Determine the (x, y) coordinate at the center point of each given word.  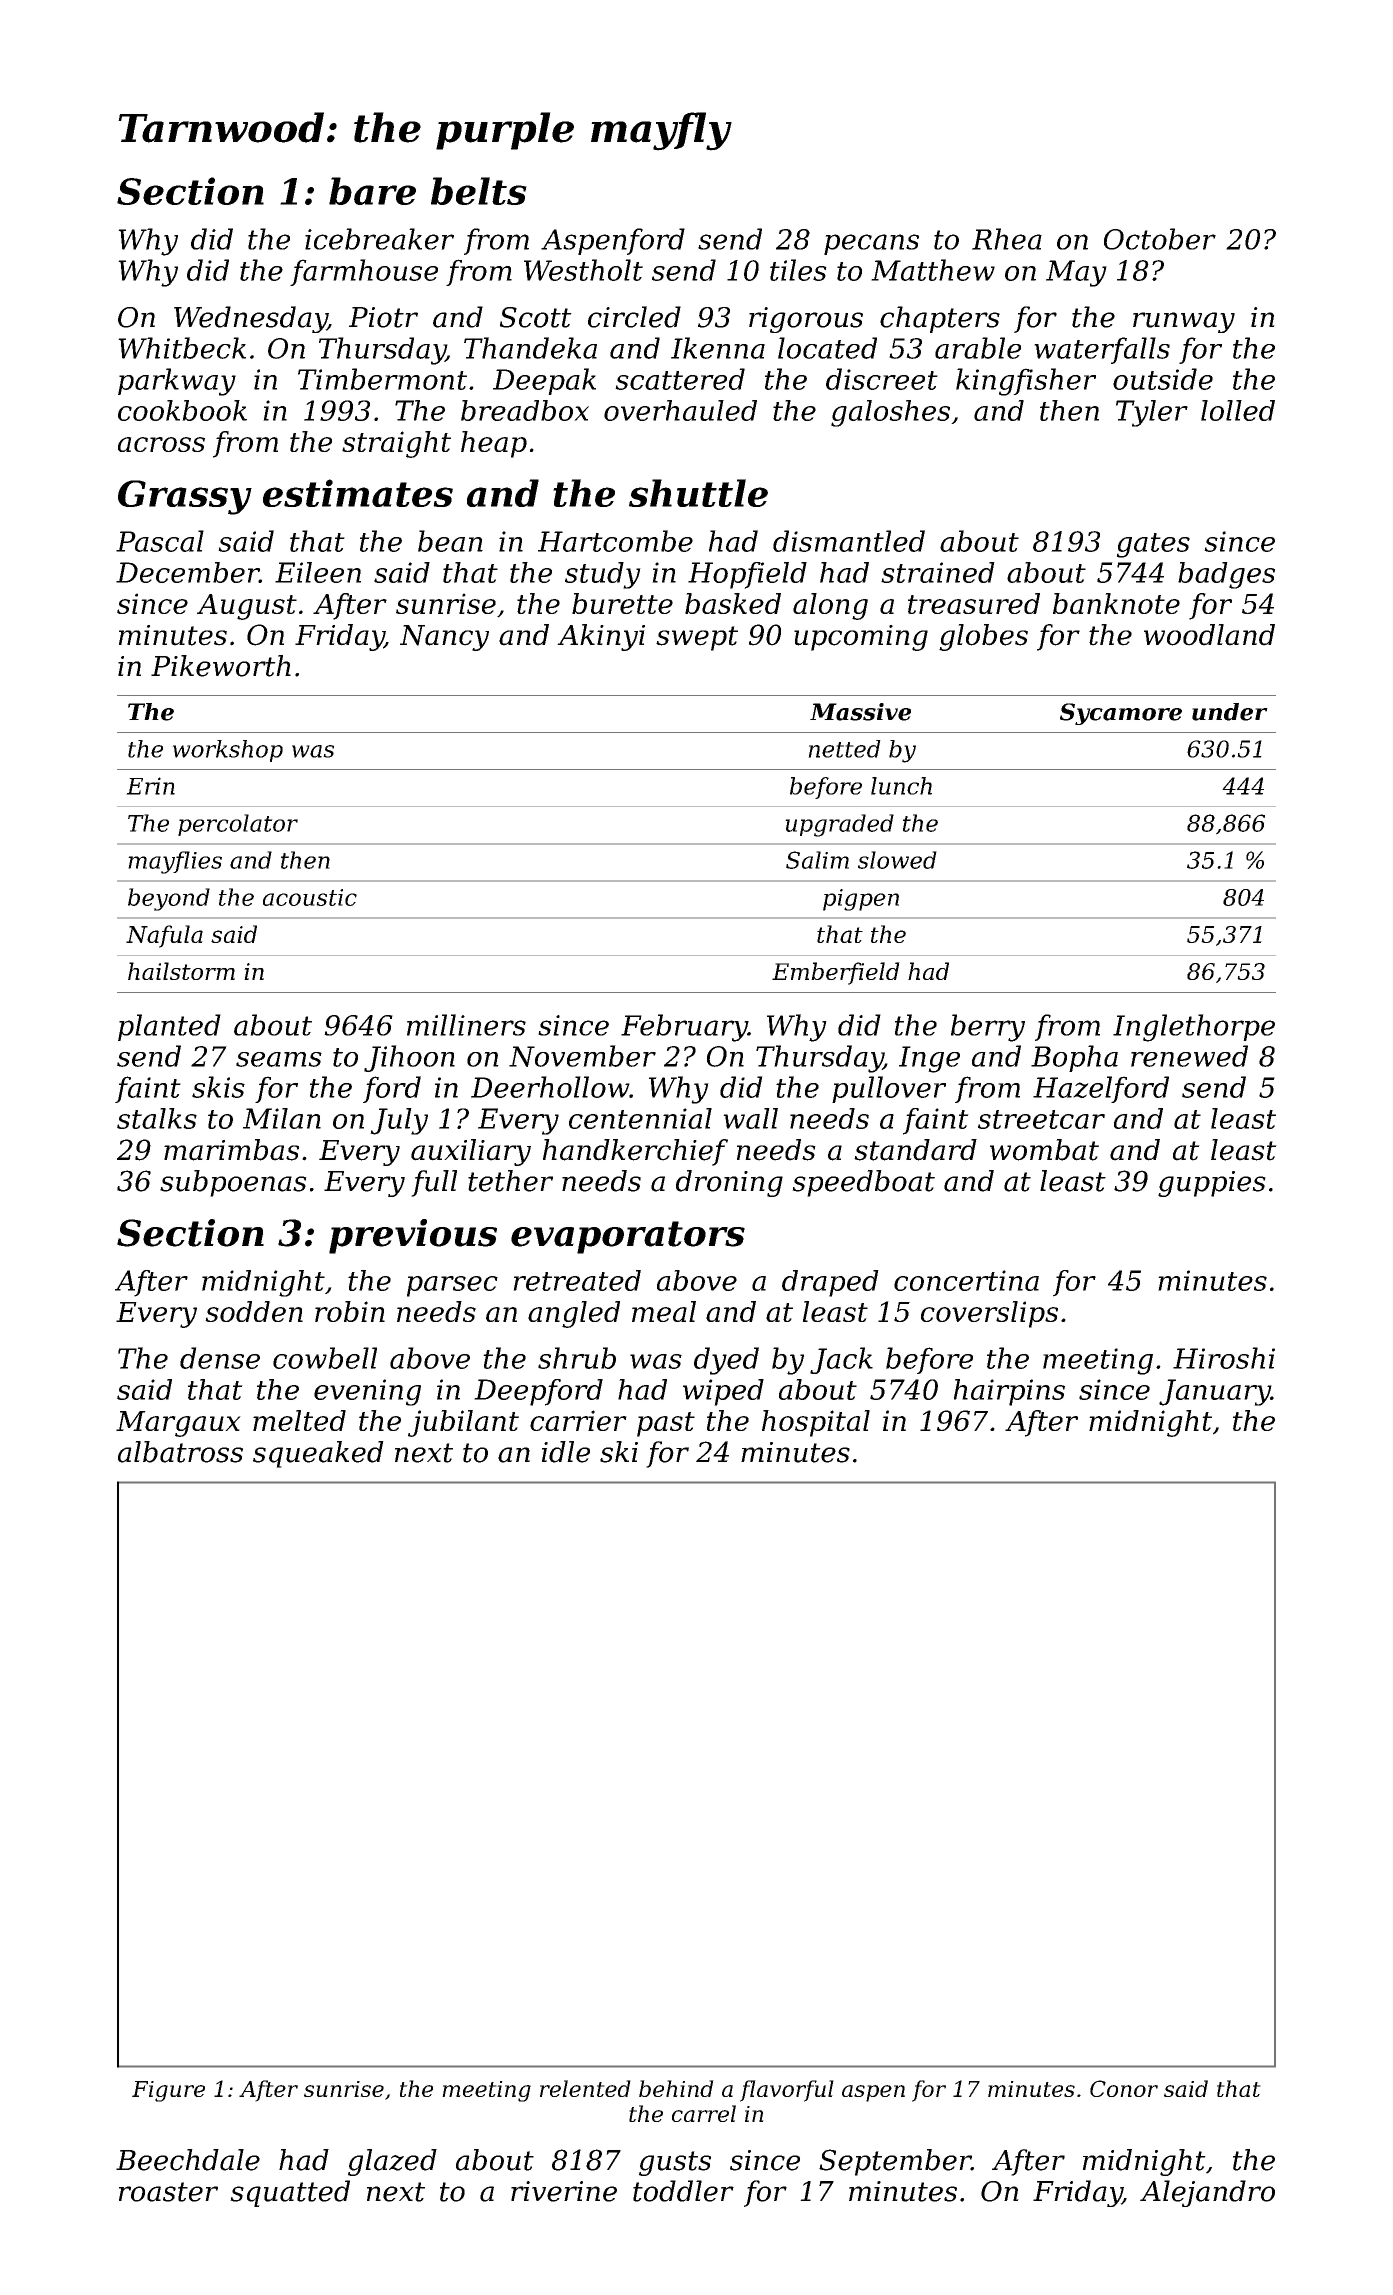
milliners (466, 1025)
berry (988, 1028)
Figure (168, 2091)
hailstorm (181, 971)
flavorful (787, 2091)
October (1160, 239)
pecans (871, 244)
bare (372, 191)
